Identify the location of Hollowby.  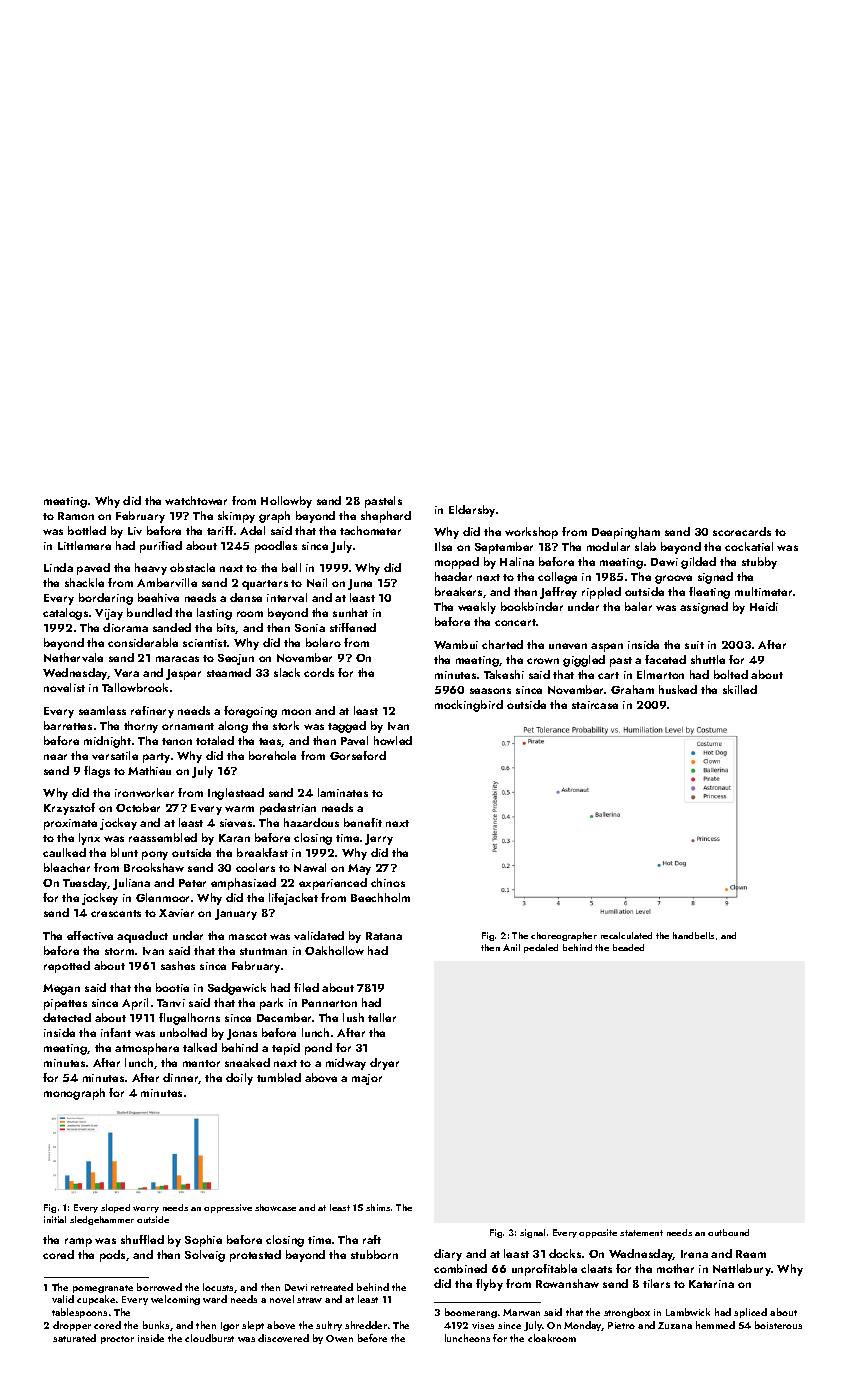
(286, 502).
